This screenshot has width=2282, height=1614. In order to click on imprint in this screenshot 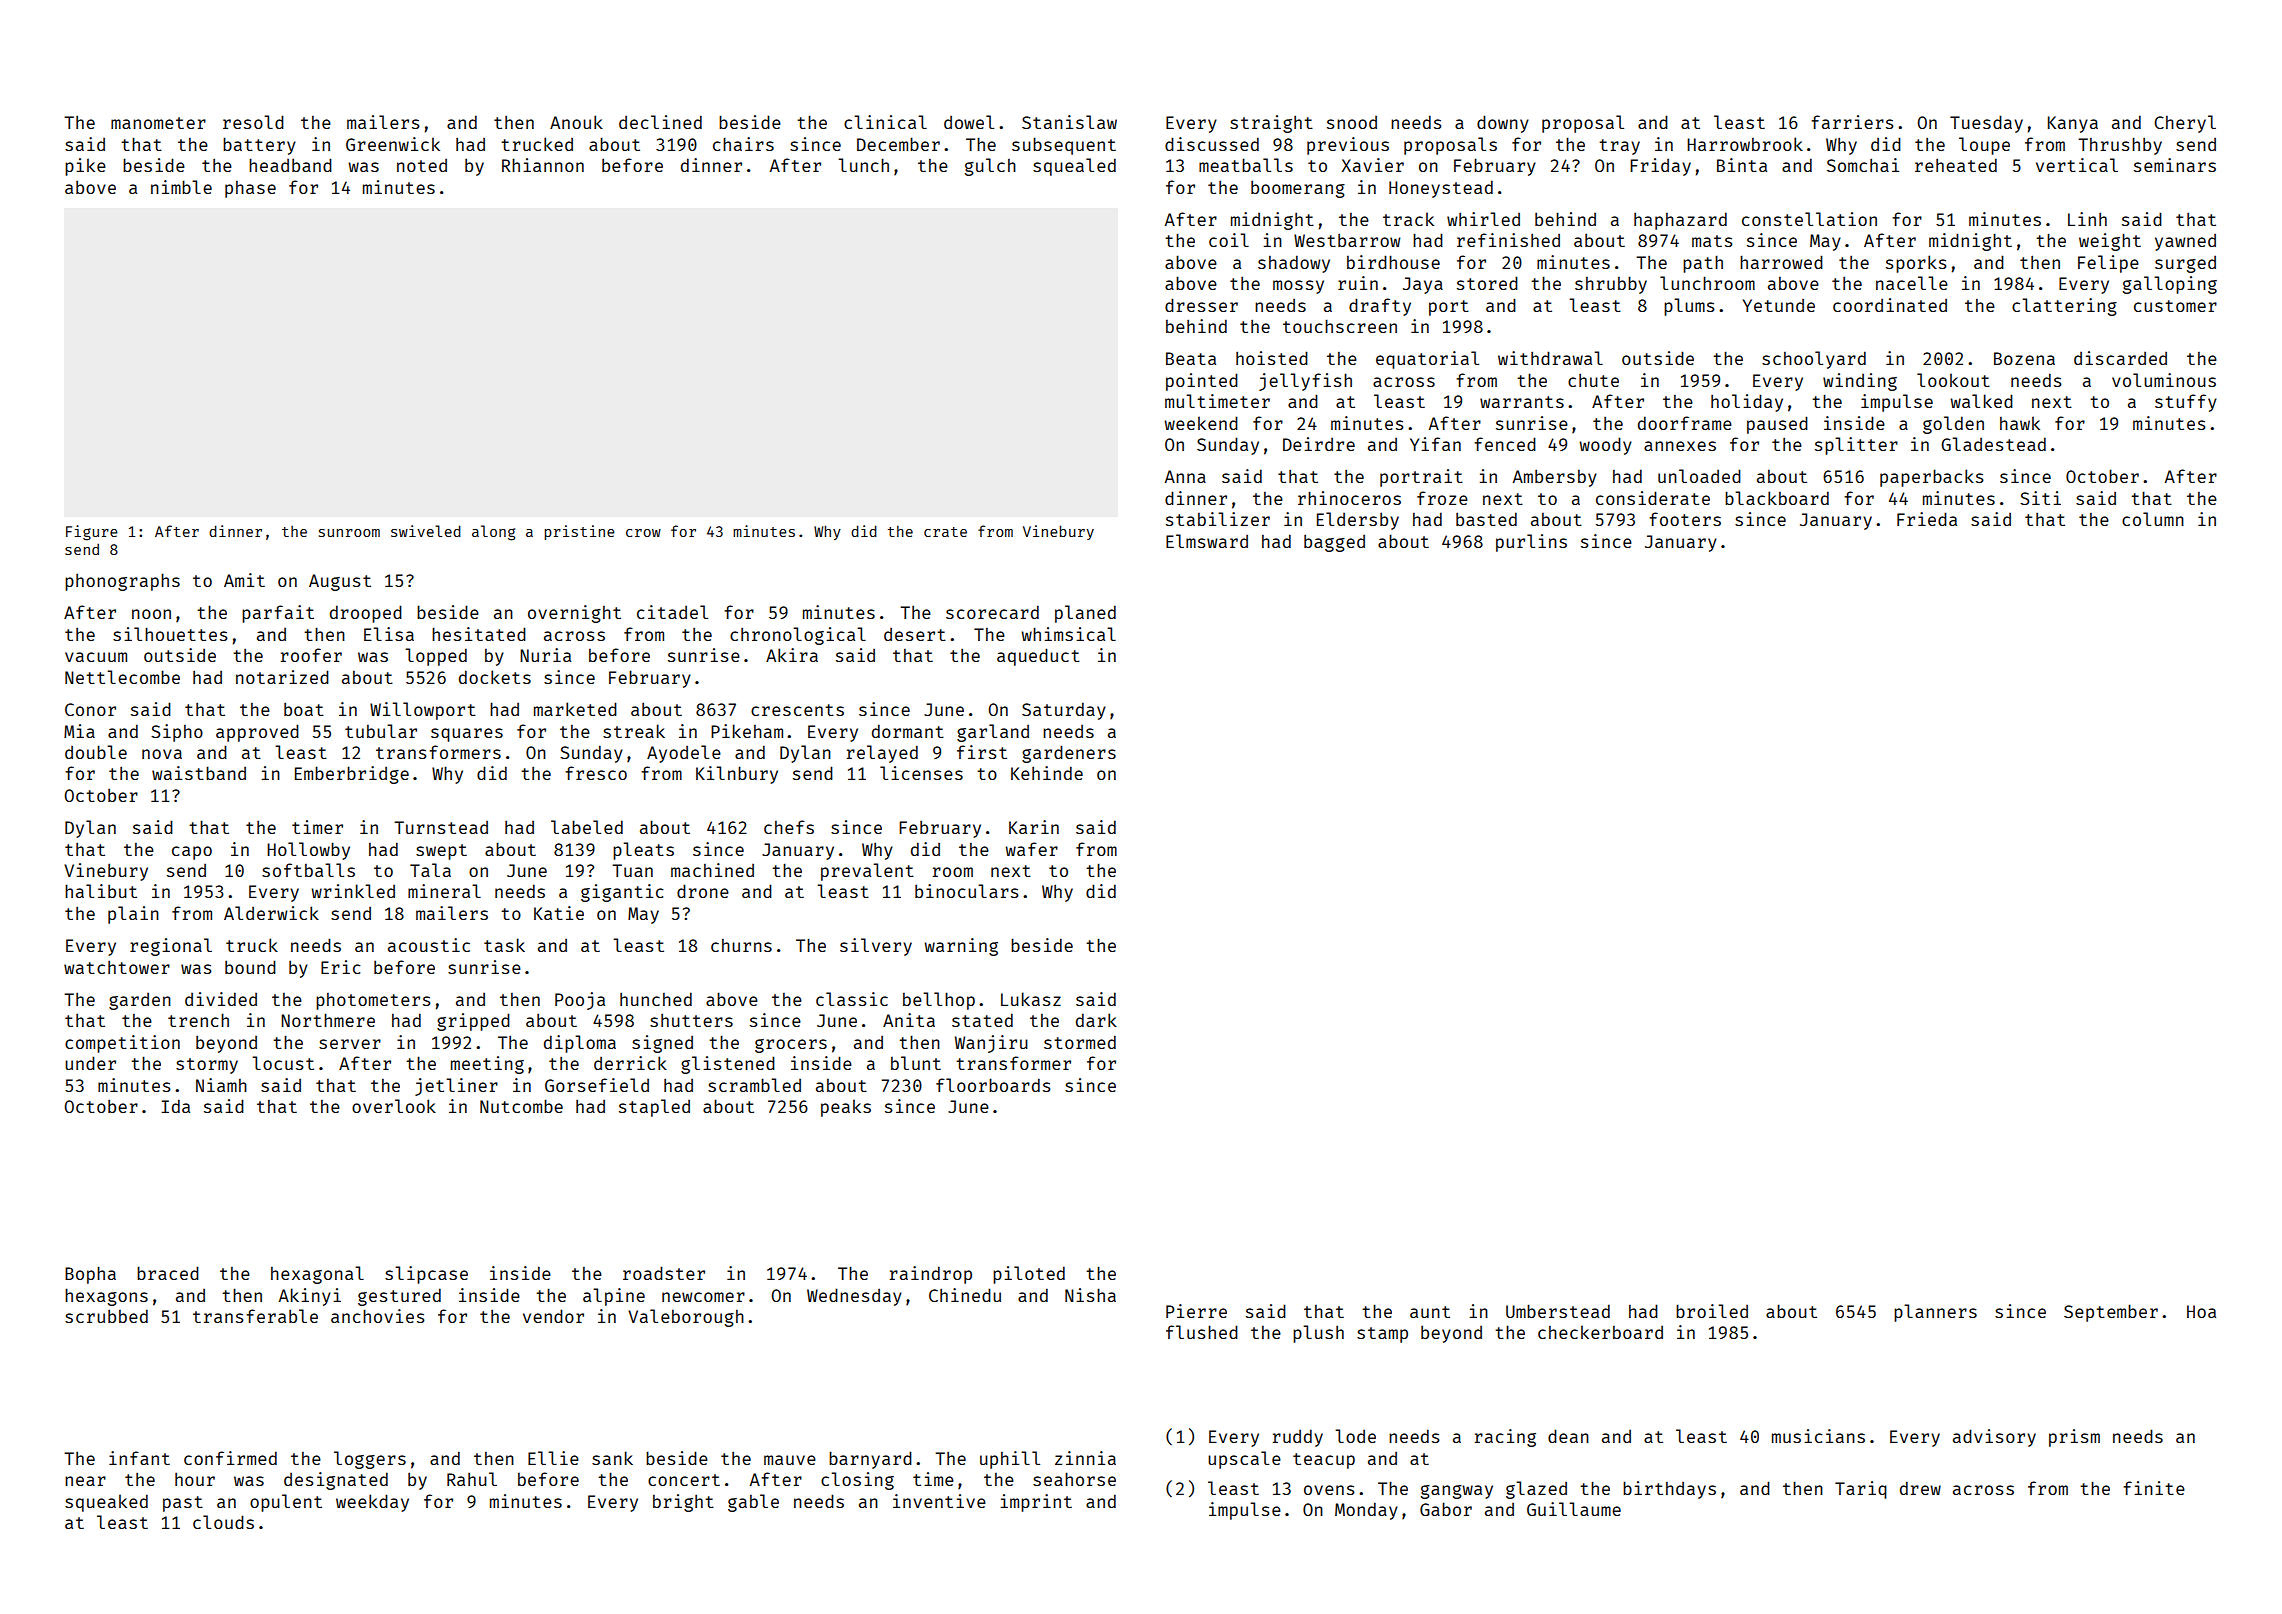, I will do `click(1036, 1503)`.
